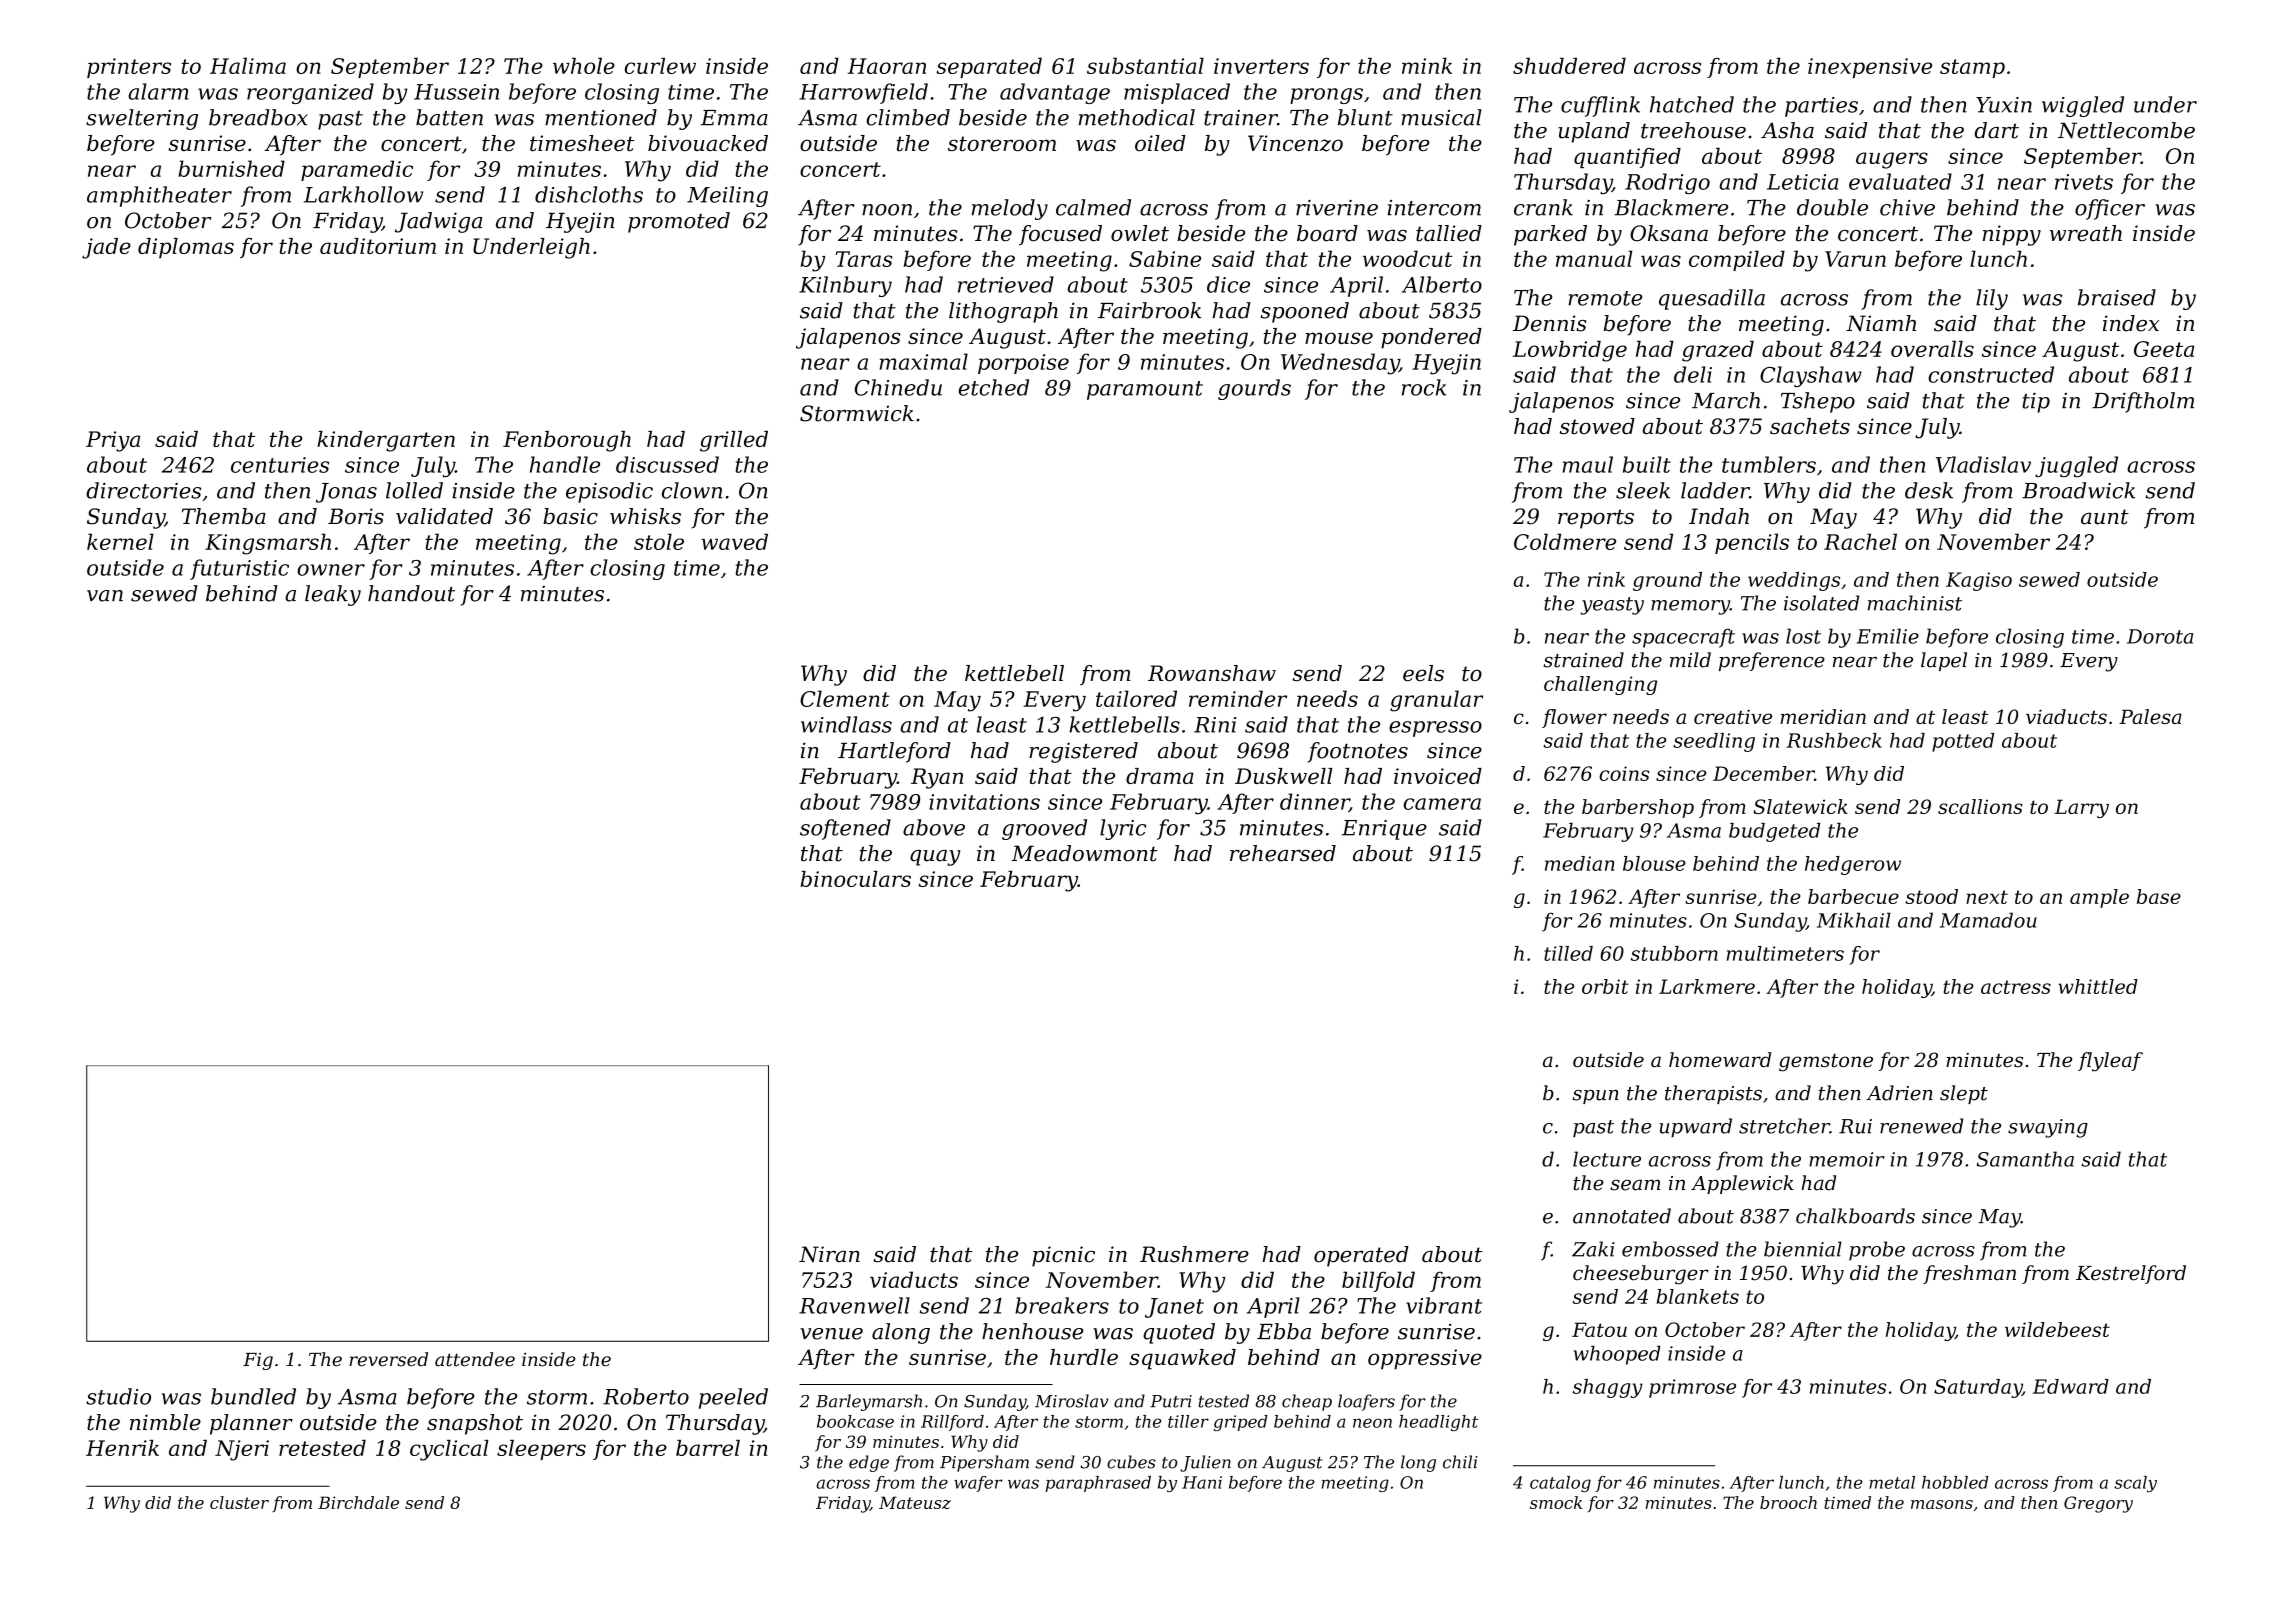 The height and width of the image is (1614, 2282). What do you see at coordinates (855, 878) in the image?
I see `binoculars` at bounding box center [855, 878].
